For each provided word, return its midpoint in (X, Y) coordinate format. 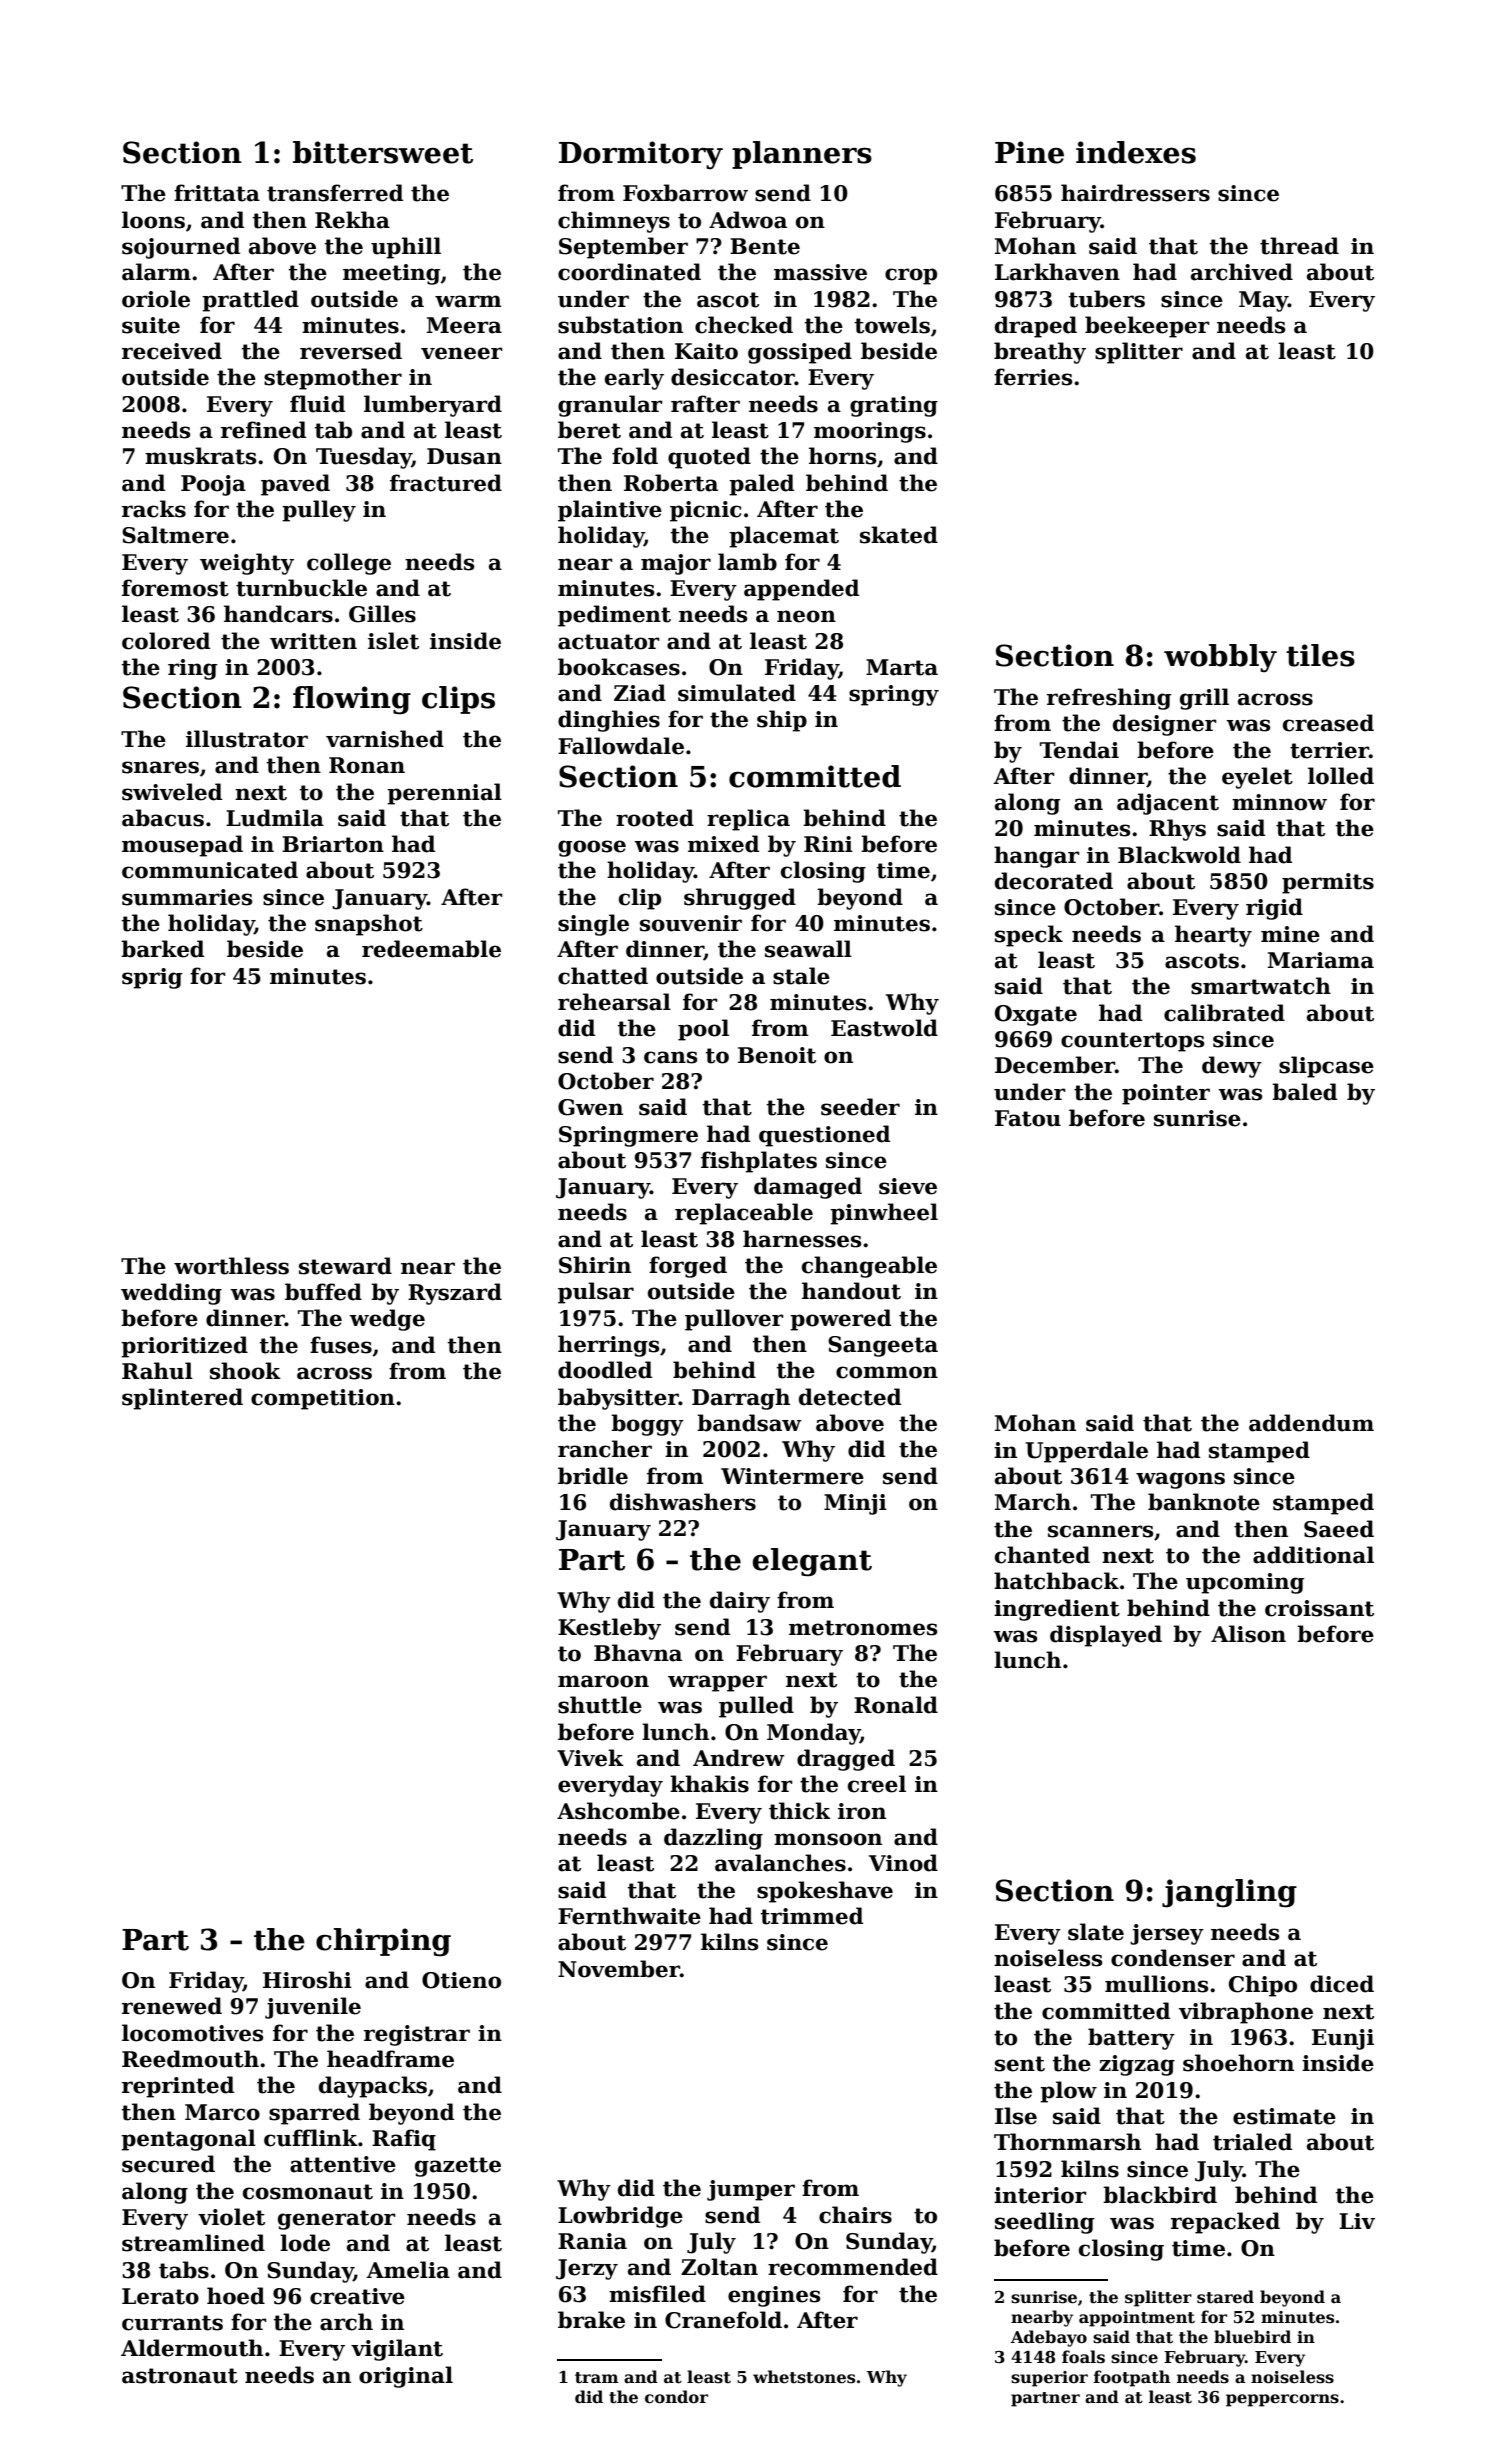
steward (345, 1266)
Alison (1248, 1634)
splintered (182, 1399)
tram (597, 2378)
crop (911, 276)
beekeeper (1147, 327)
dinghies (609, 721)
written (313, 641)
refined (263, 430)
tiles (1320, 655)
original (406, 2377)
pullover (734, 1320)
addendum (1311, 1423)
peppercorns (1282, 2400)
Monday (813, 1734)
